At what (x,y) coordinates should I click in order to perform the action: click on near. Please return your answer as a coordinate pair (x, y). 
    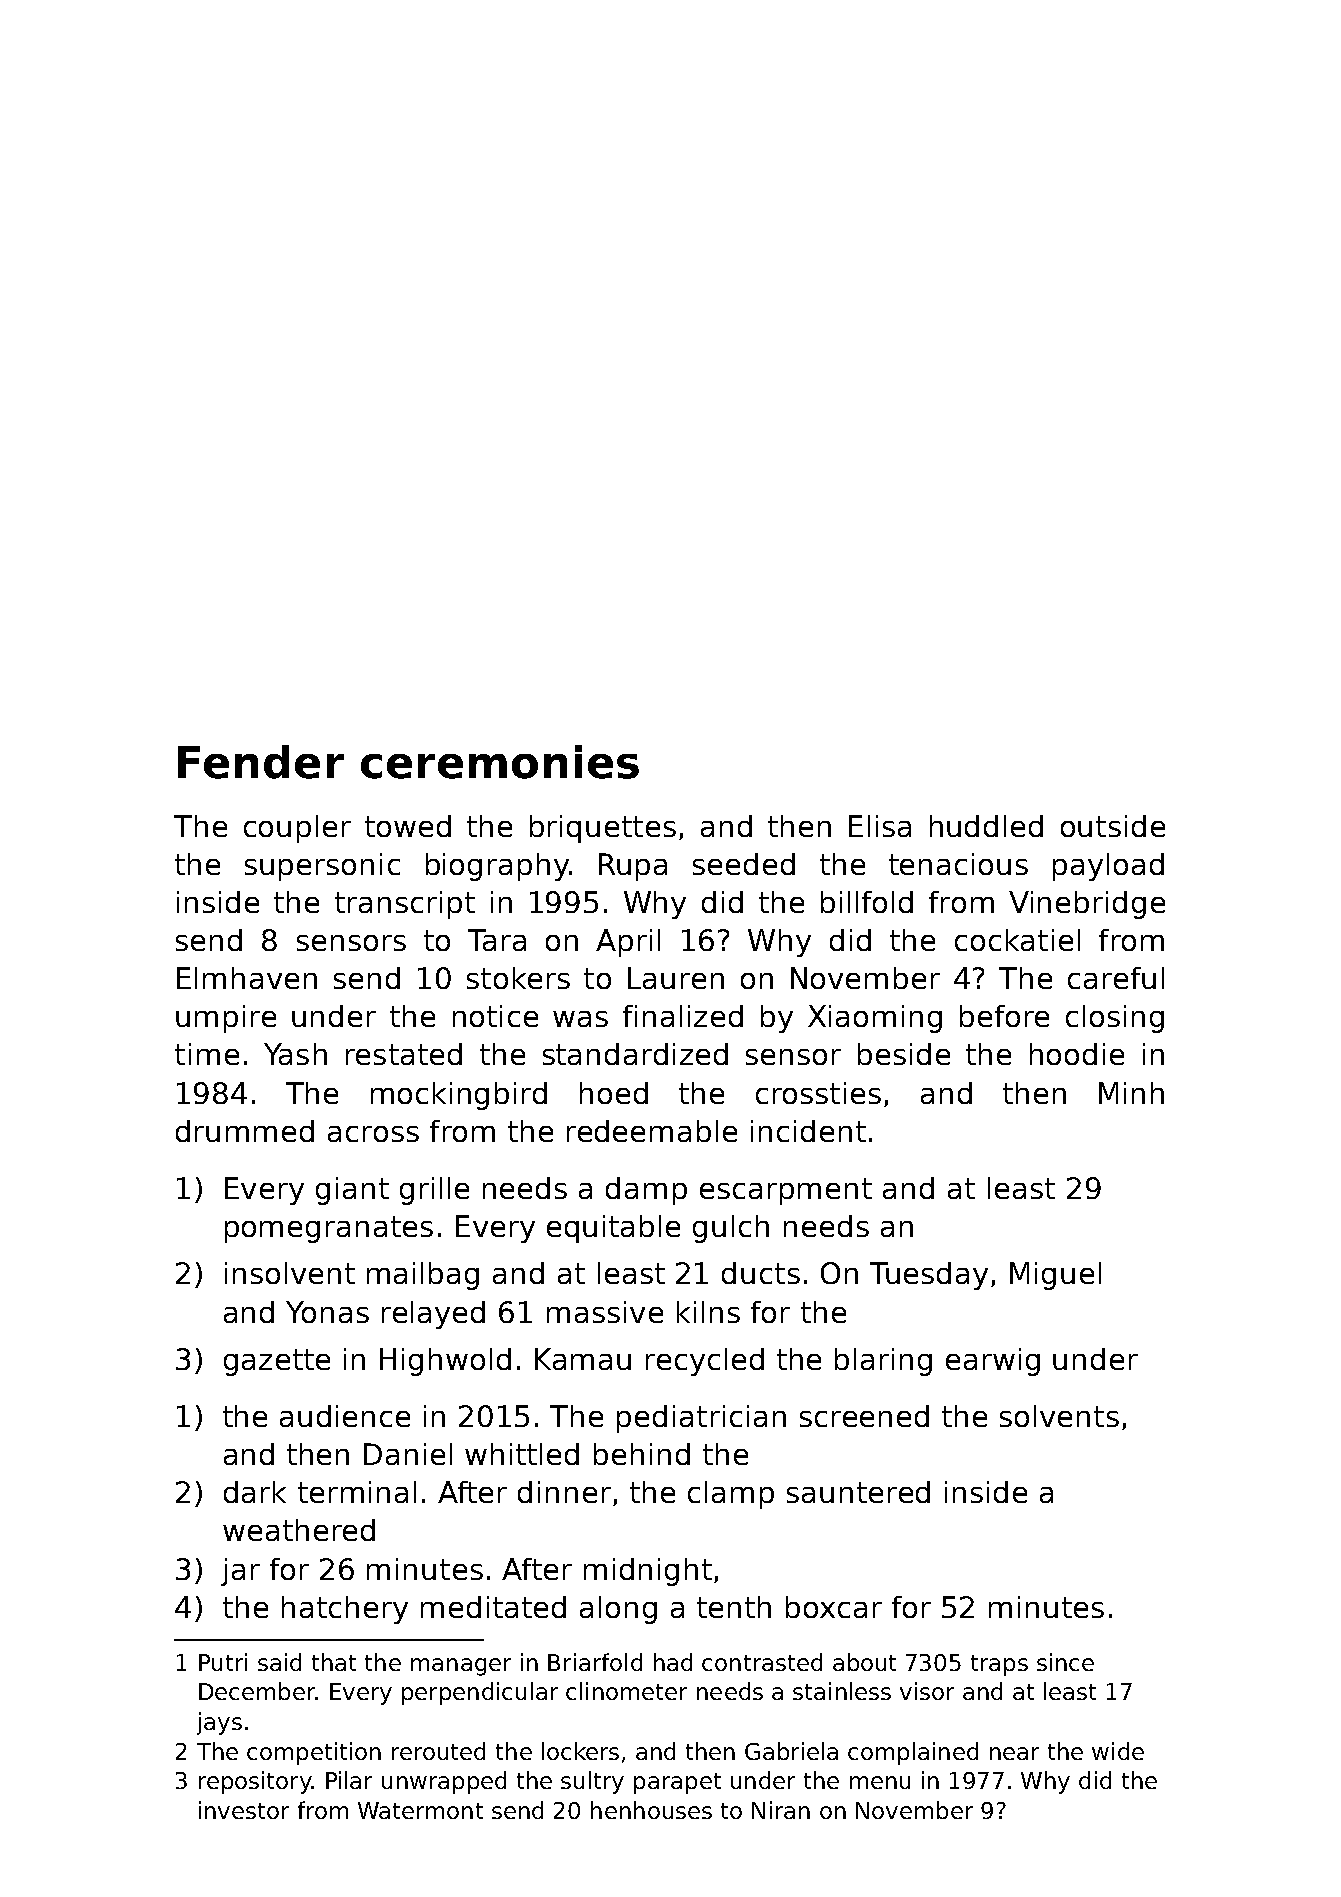
    Looking at the image, I should click on (1014, 1753).
